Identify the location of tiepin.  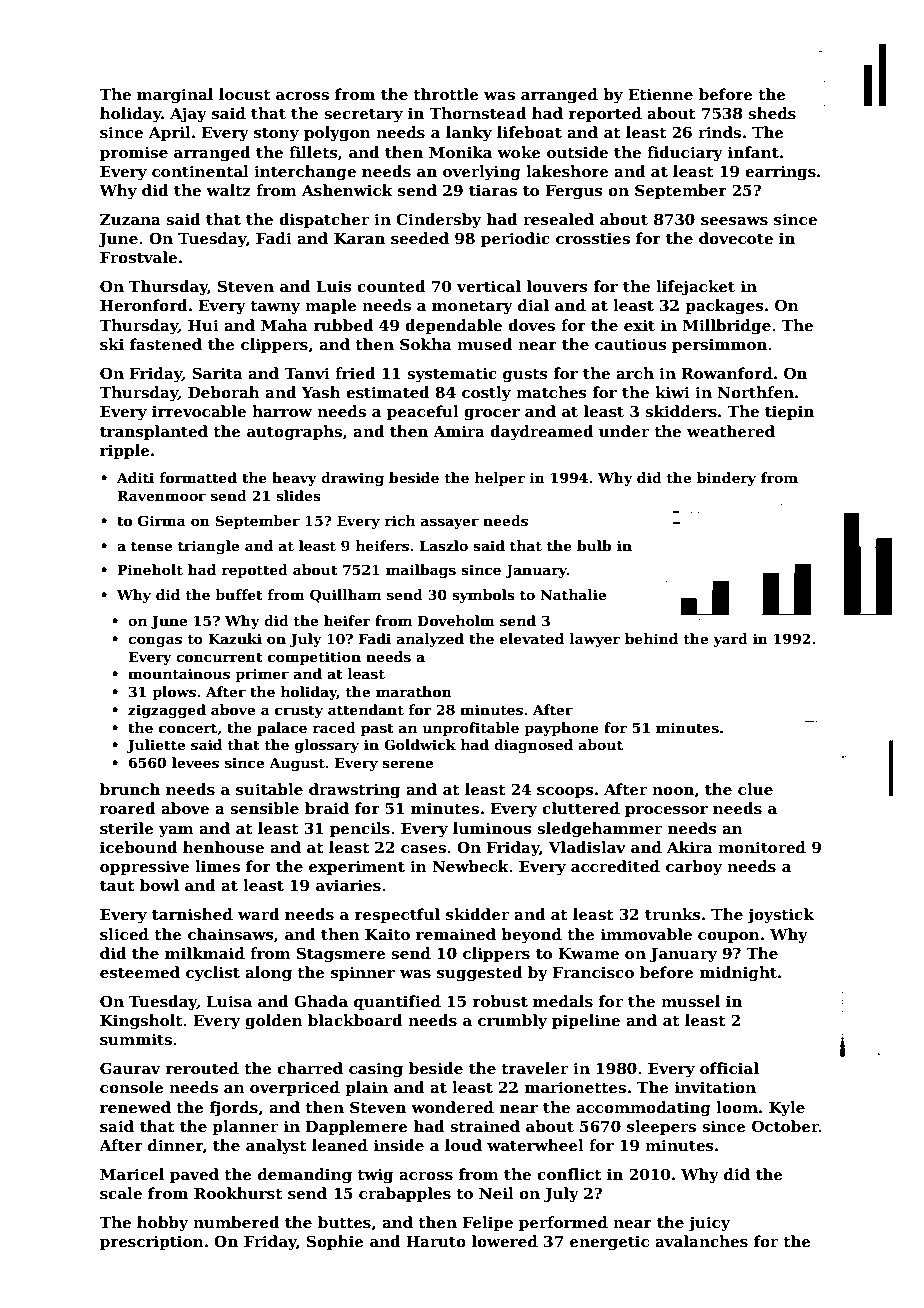
(789, 412).
